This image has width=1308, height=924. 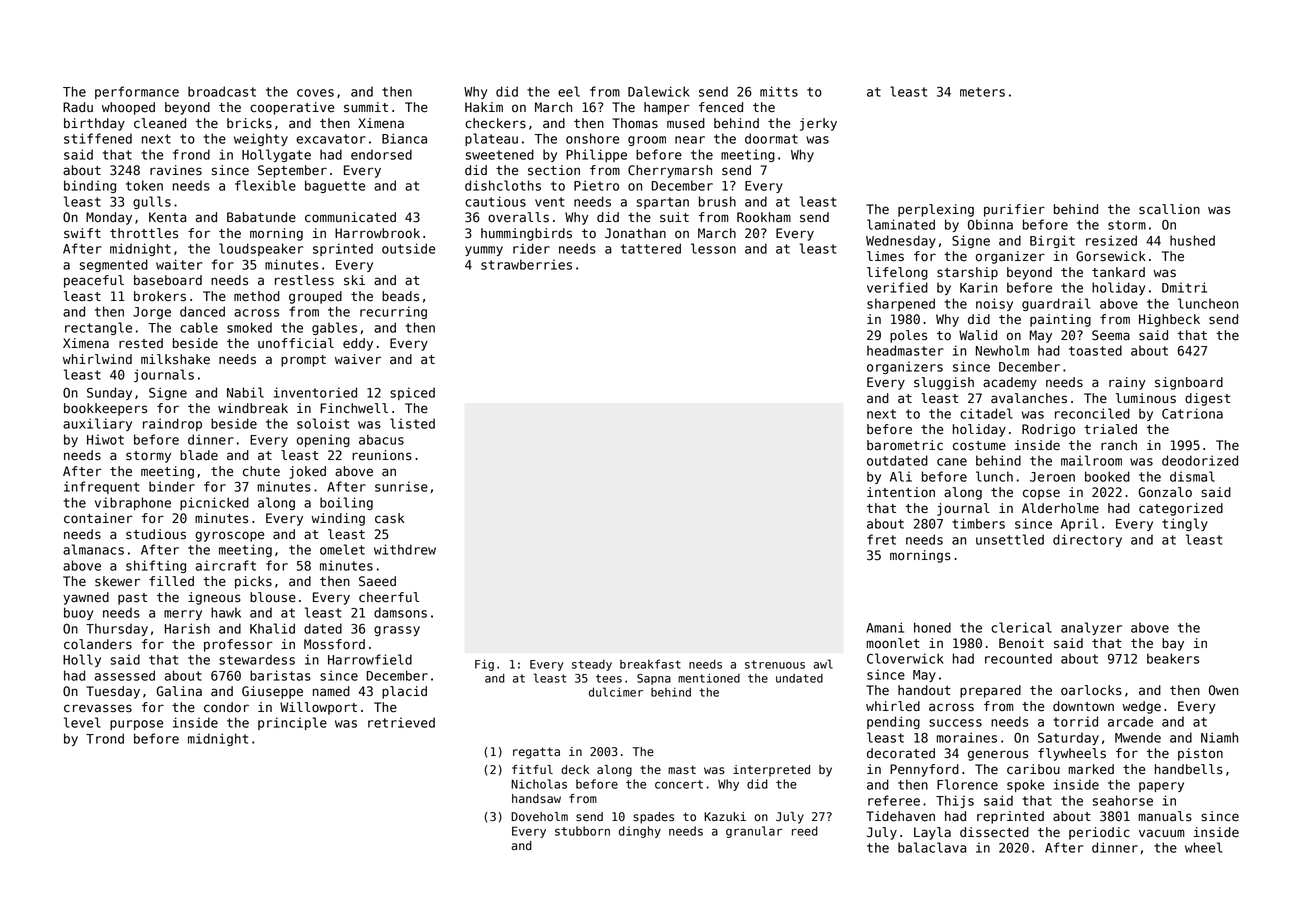 What do you see at coordinates (1223, 690) in the image?
I see `Owen` at bounding box center [1223, 690].
